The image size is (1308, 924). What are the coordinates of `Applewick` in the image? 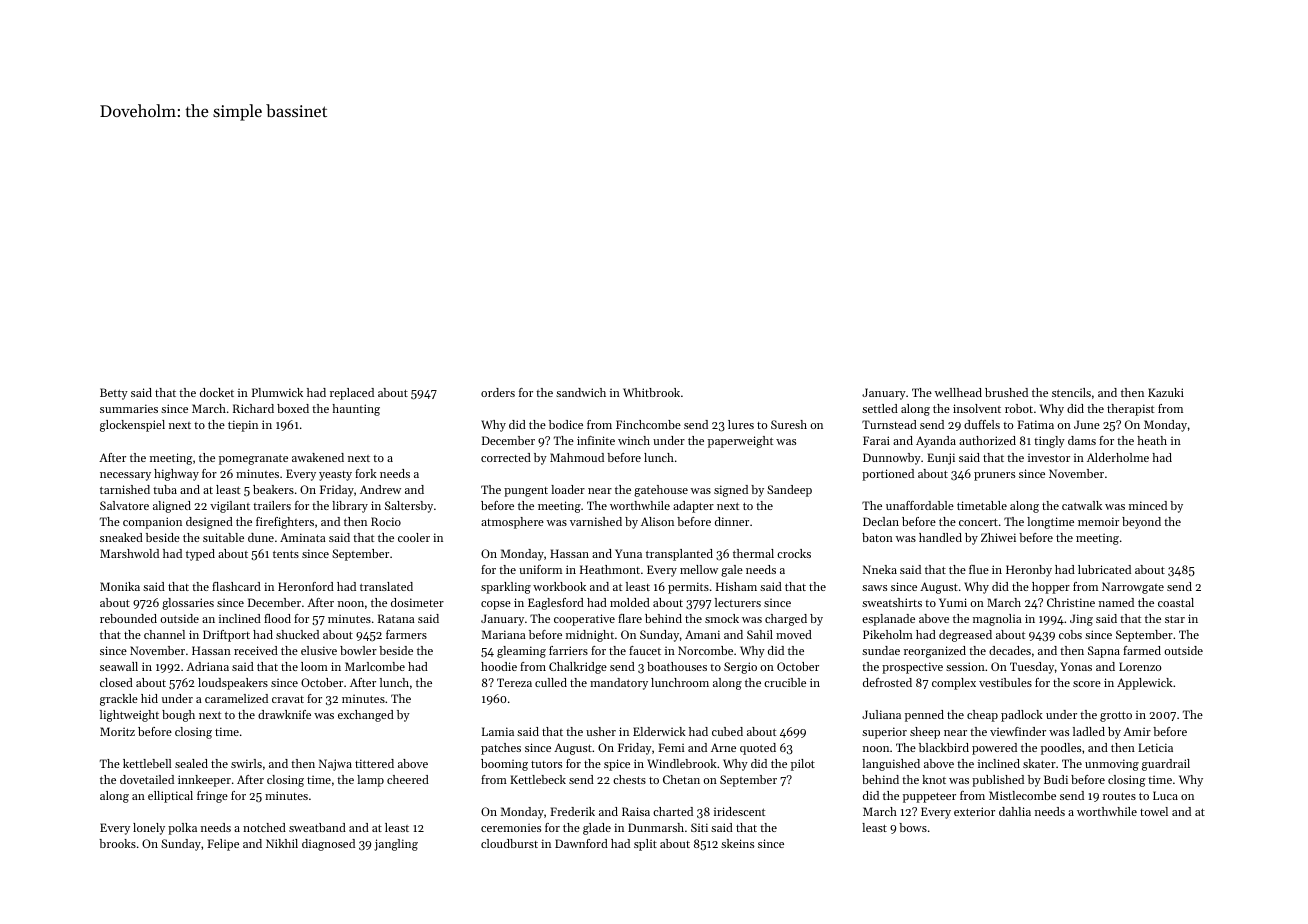 It's located at (1145, 684).
